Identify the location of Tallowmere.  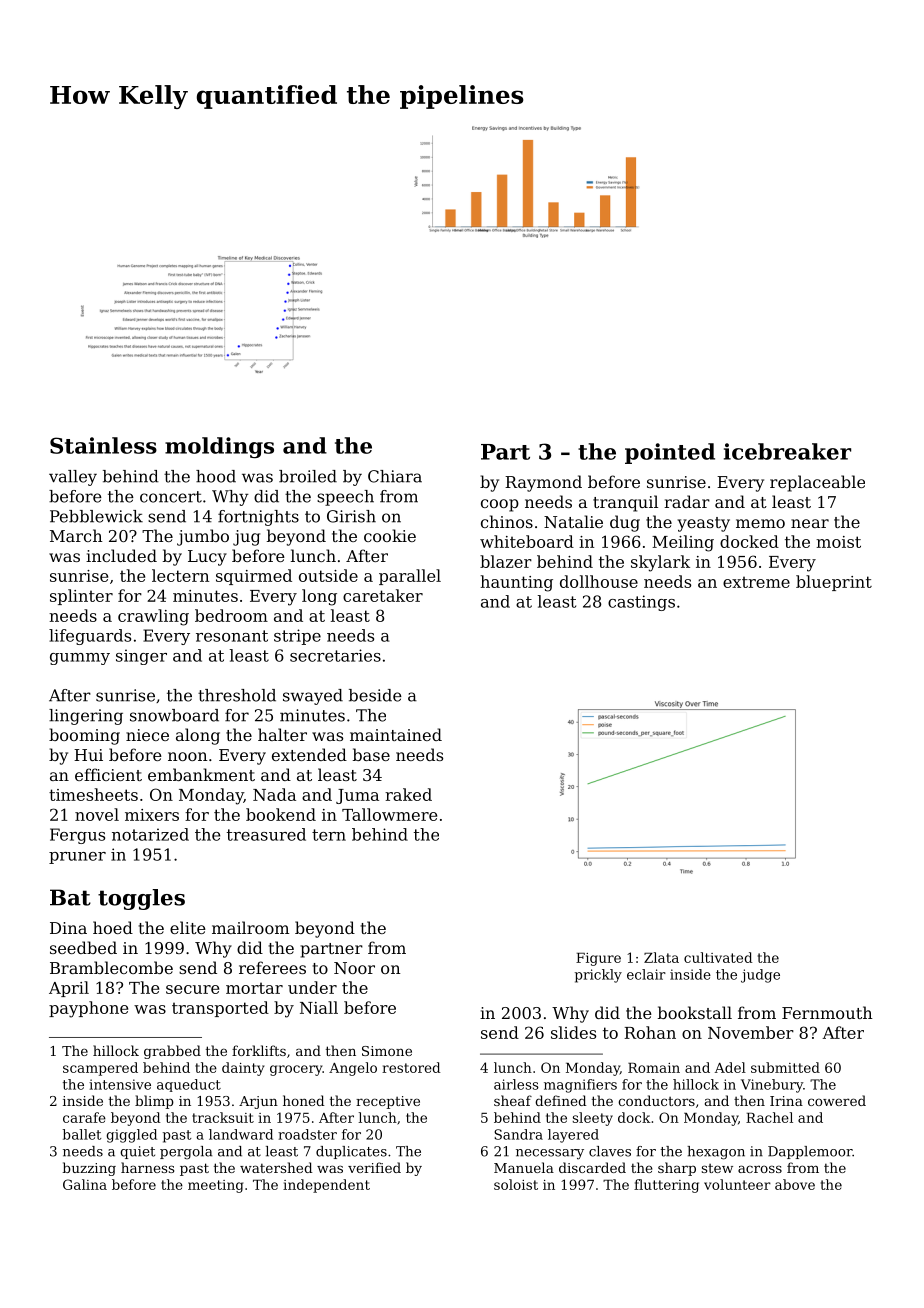
(389, 814).
